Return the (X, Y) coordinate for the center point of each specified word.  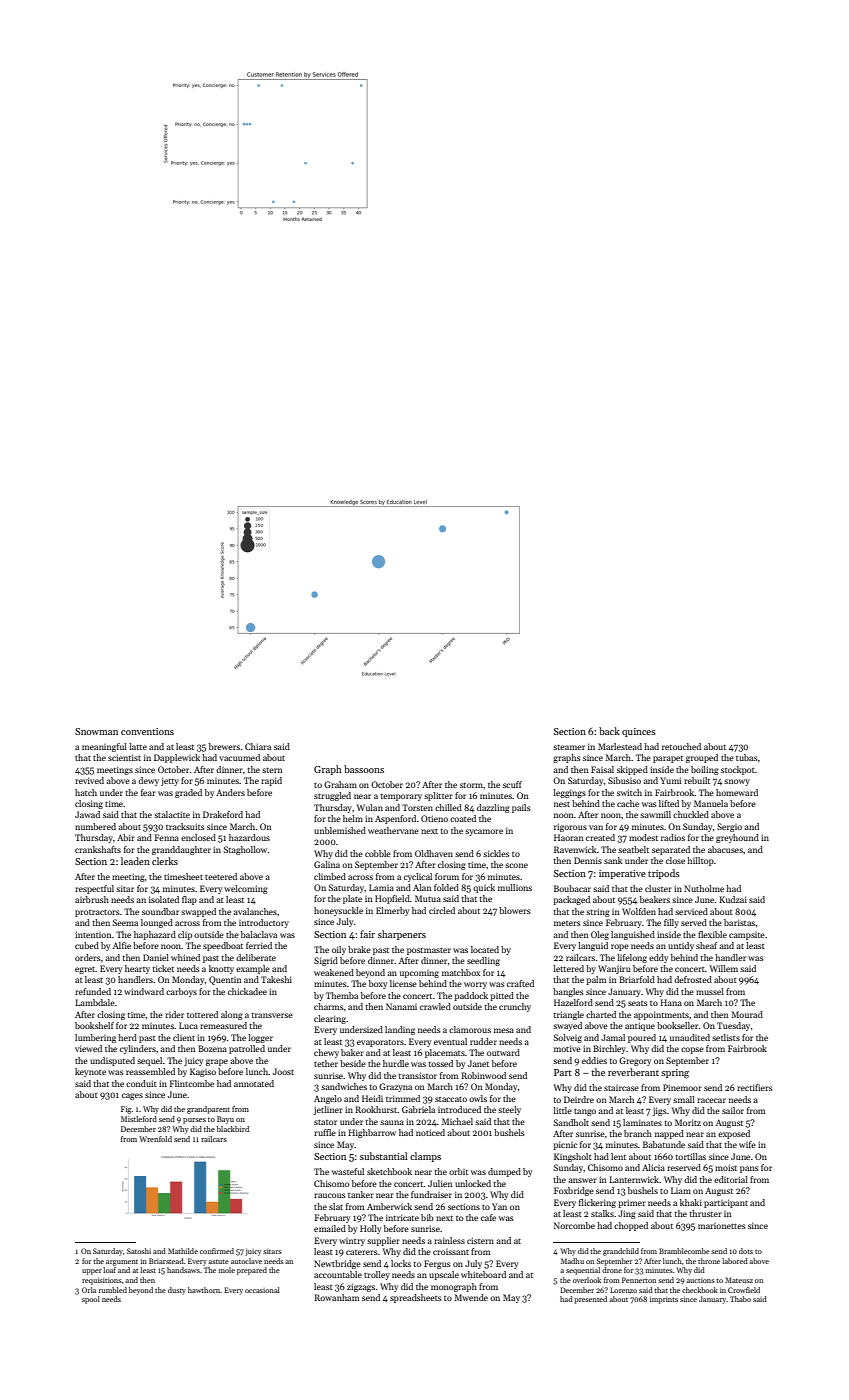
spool (91, 1300)
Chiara (258, 746)
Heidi (372, 1098)
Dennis (588, 860)
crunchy (515, 1007)
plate (352, 899)
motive (567, 1048)
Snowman (96, 731)
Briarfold (637, 979)
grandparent (208, 1110)
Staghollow (245, 850)
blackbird (233, 1129)
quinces (639, 732)
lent (618, 1156)
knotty (221, 969)
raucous (329, 1195)
